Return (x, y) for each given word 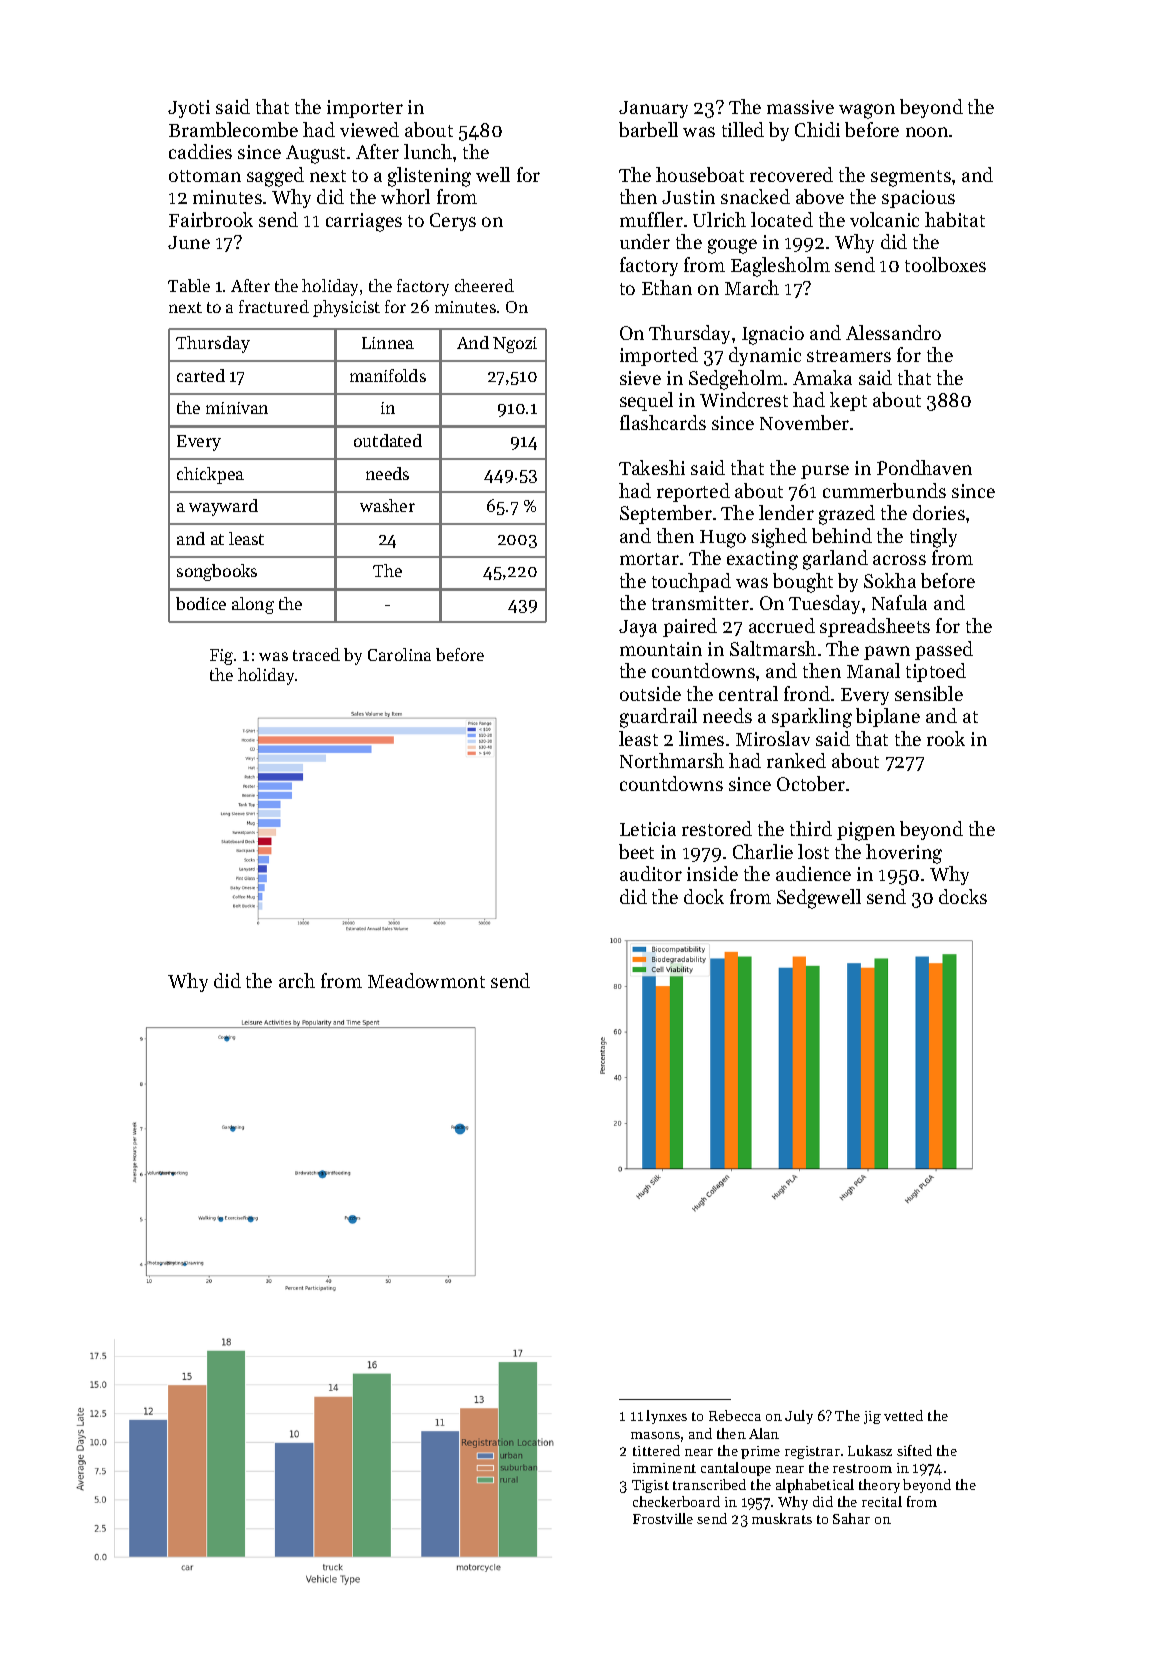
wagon (867, 111)
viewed (369, 129)
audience (813, 873)
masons (655, 1435)
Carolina (399, 654)
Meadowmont (426, 980)
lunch (428, 151)
